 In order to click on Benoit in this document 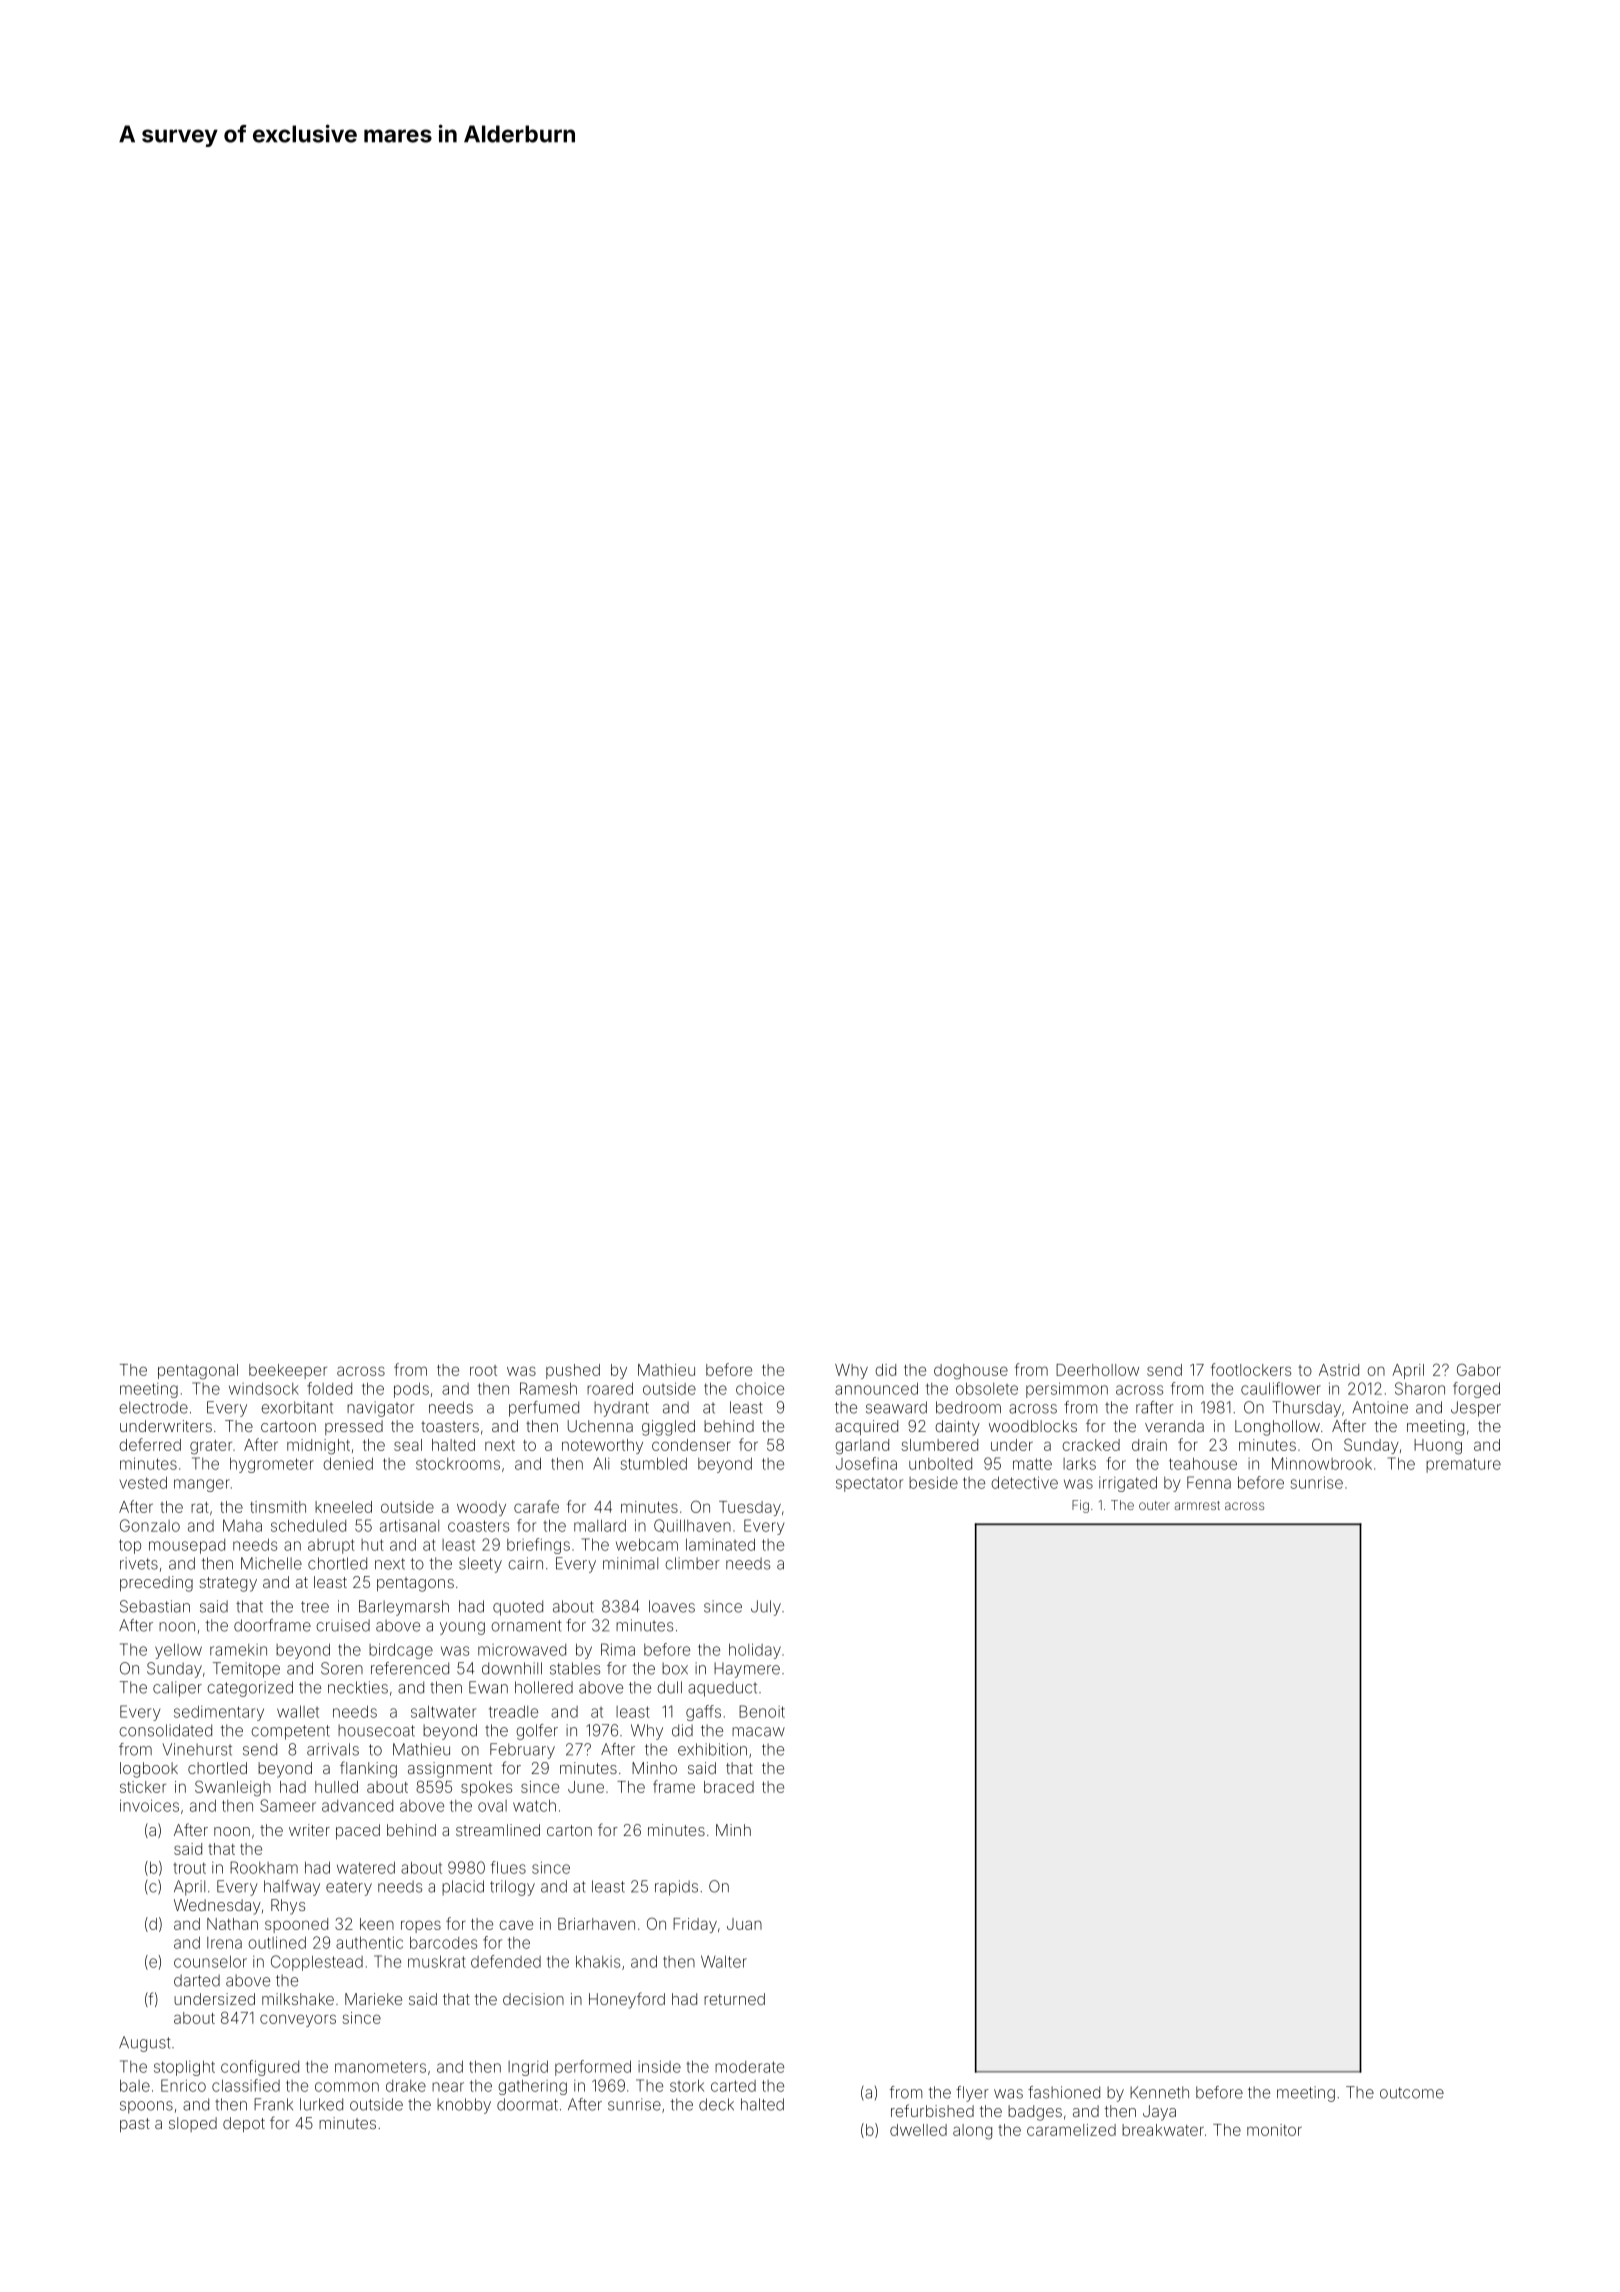, I will do `click(762, 1711)`.
